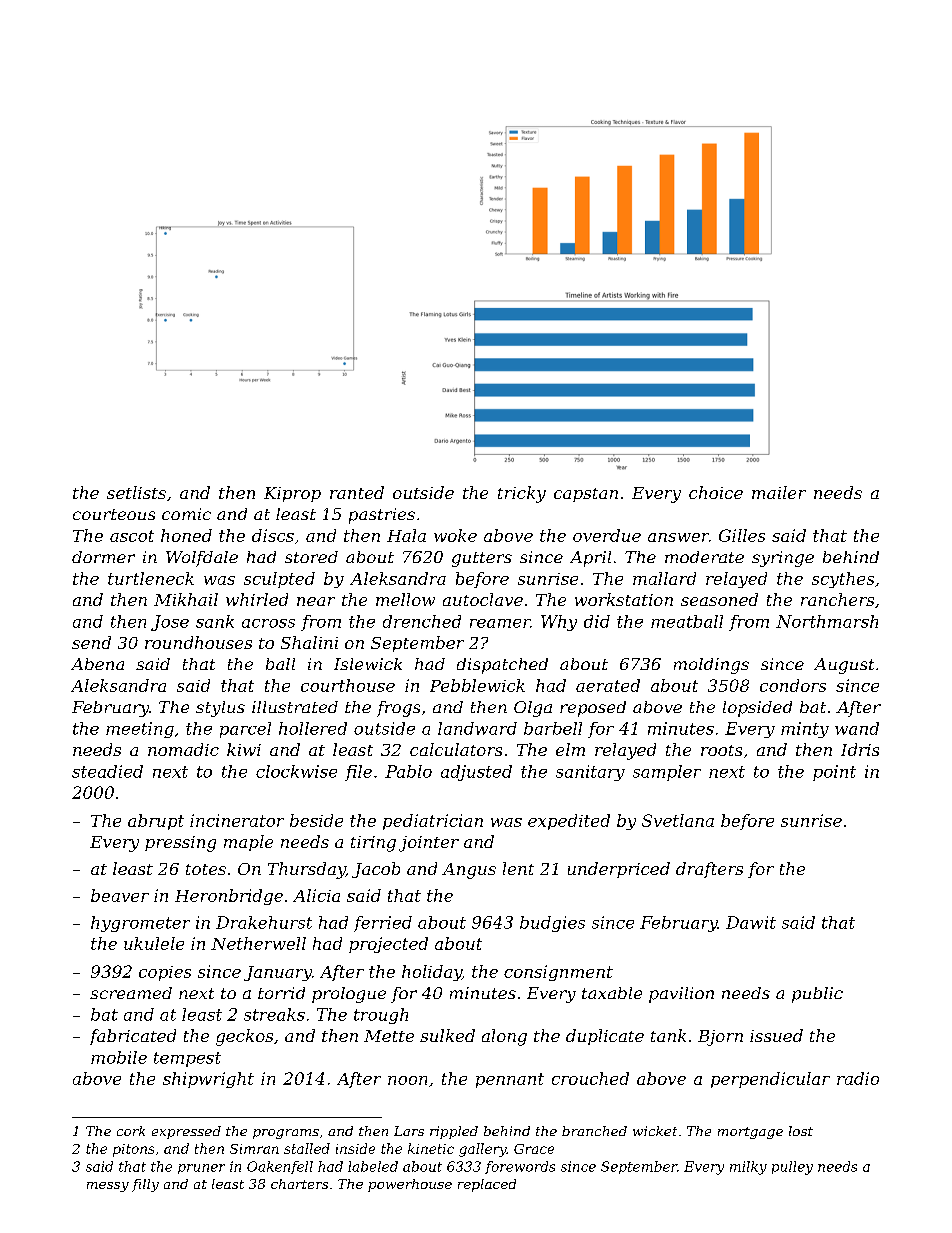 This image has height=1233, width=952. I want to click on Idris, so click(860, 749).
